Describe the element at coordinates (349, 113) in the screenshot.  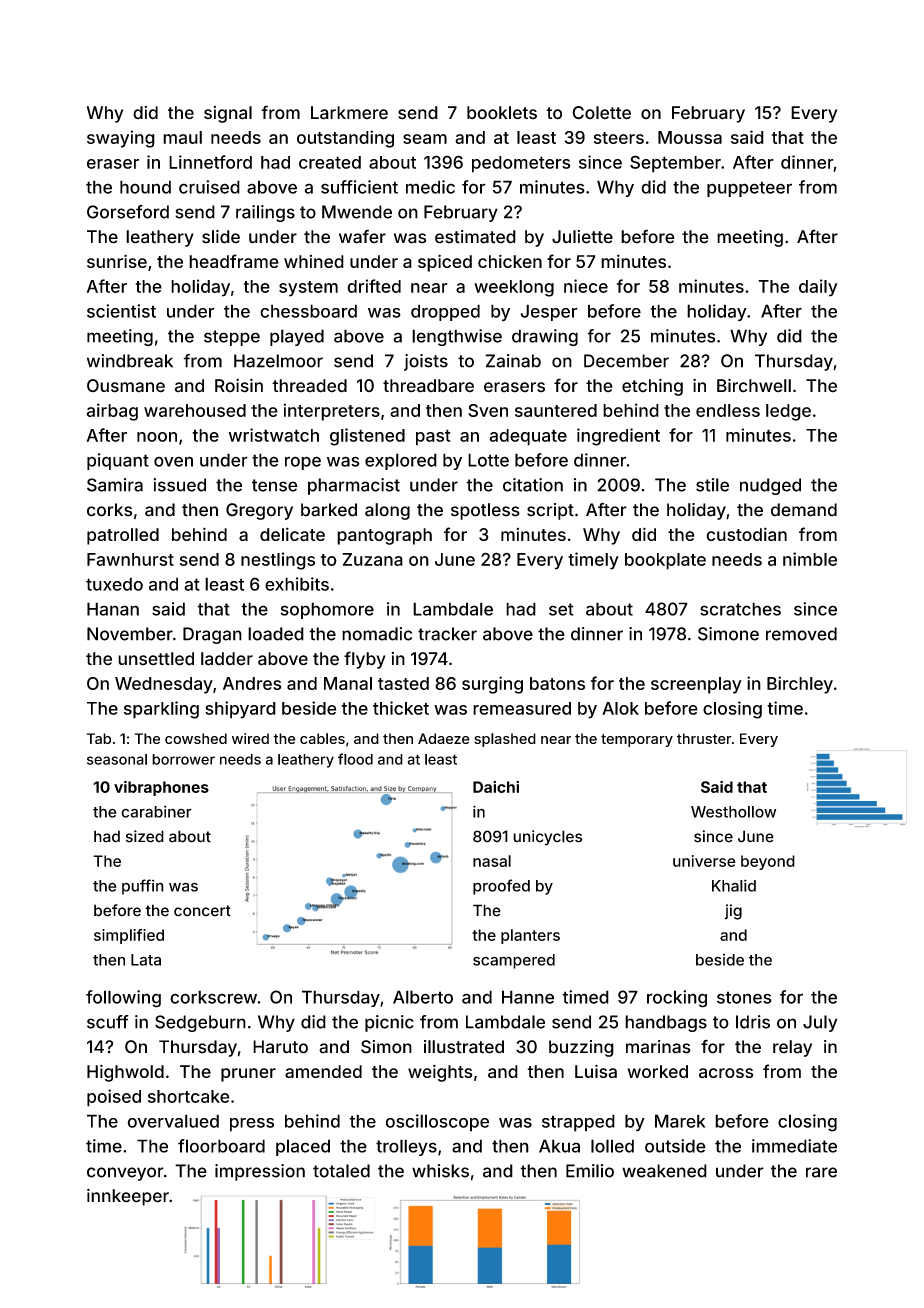
I see `Larkmere` at that location.
